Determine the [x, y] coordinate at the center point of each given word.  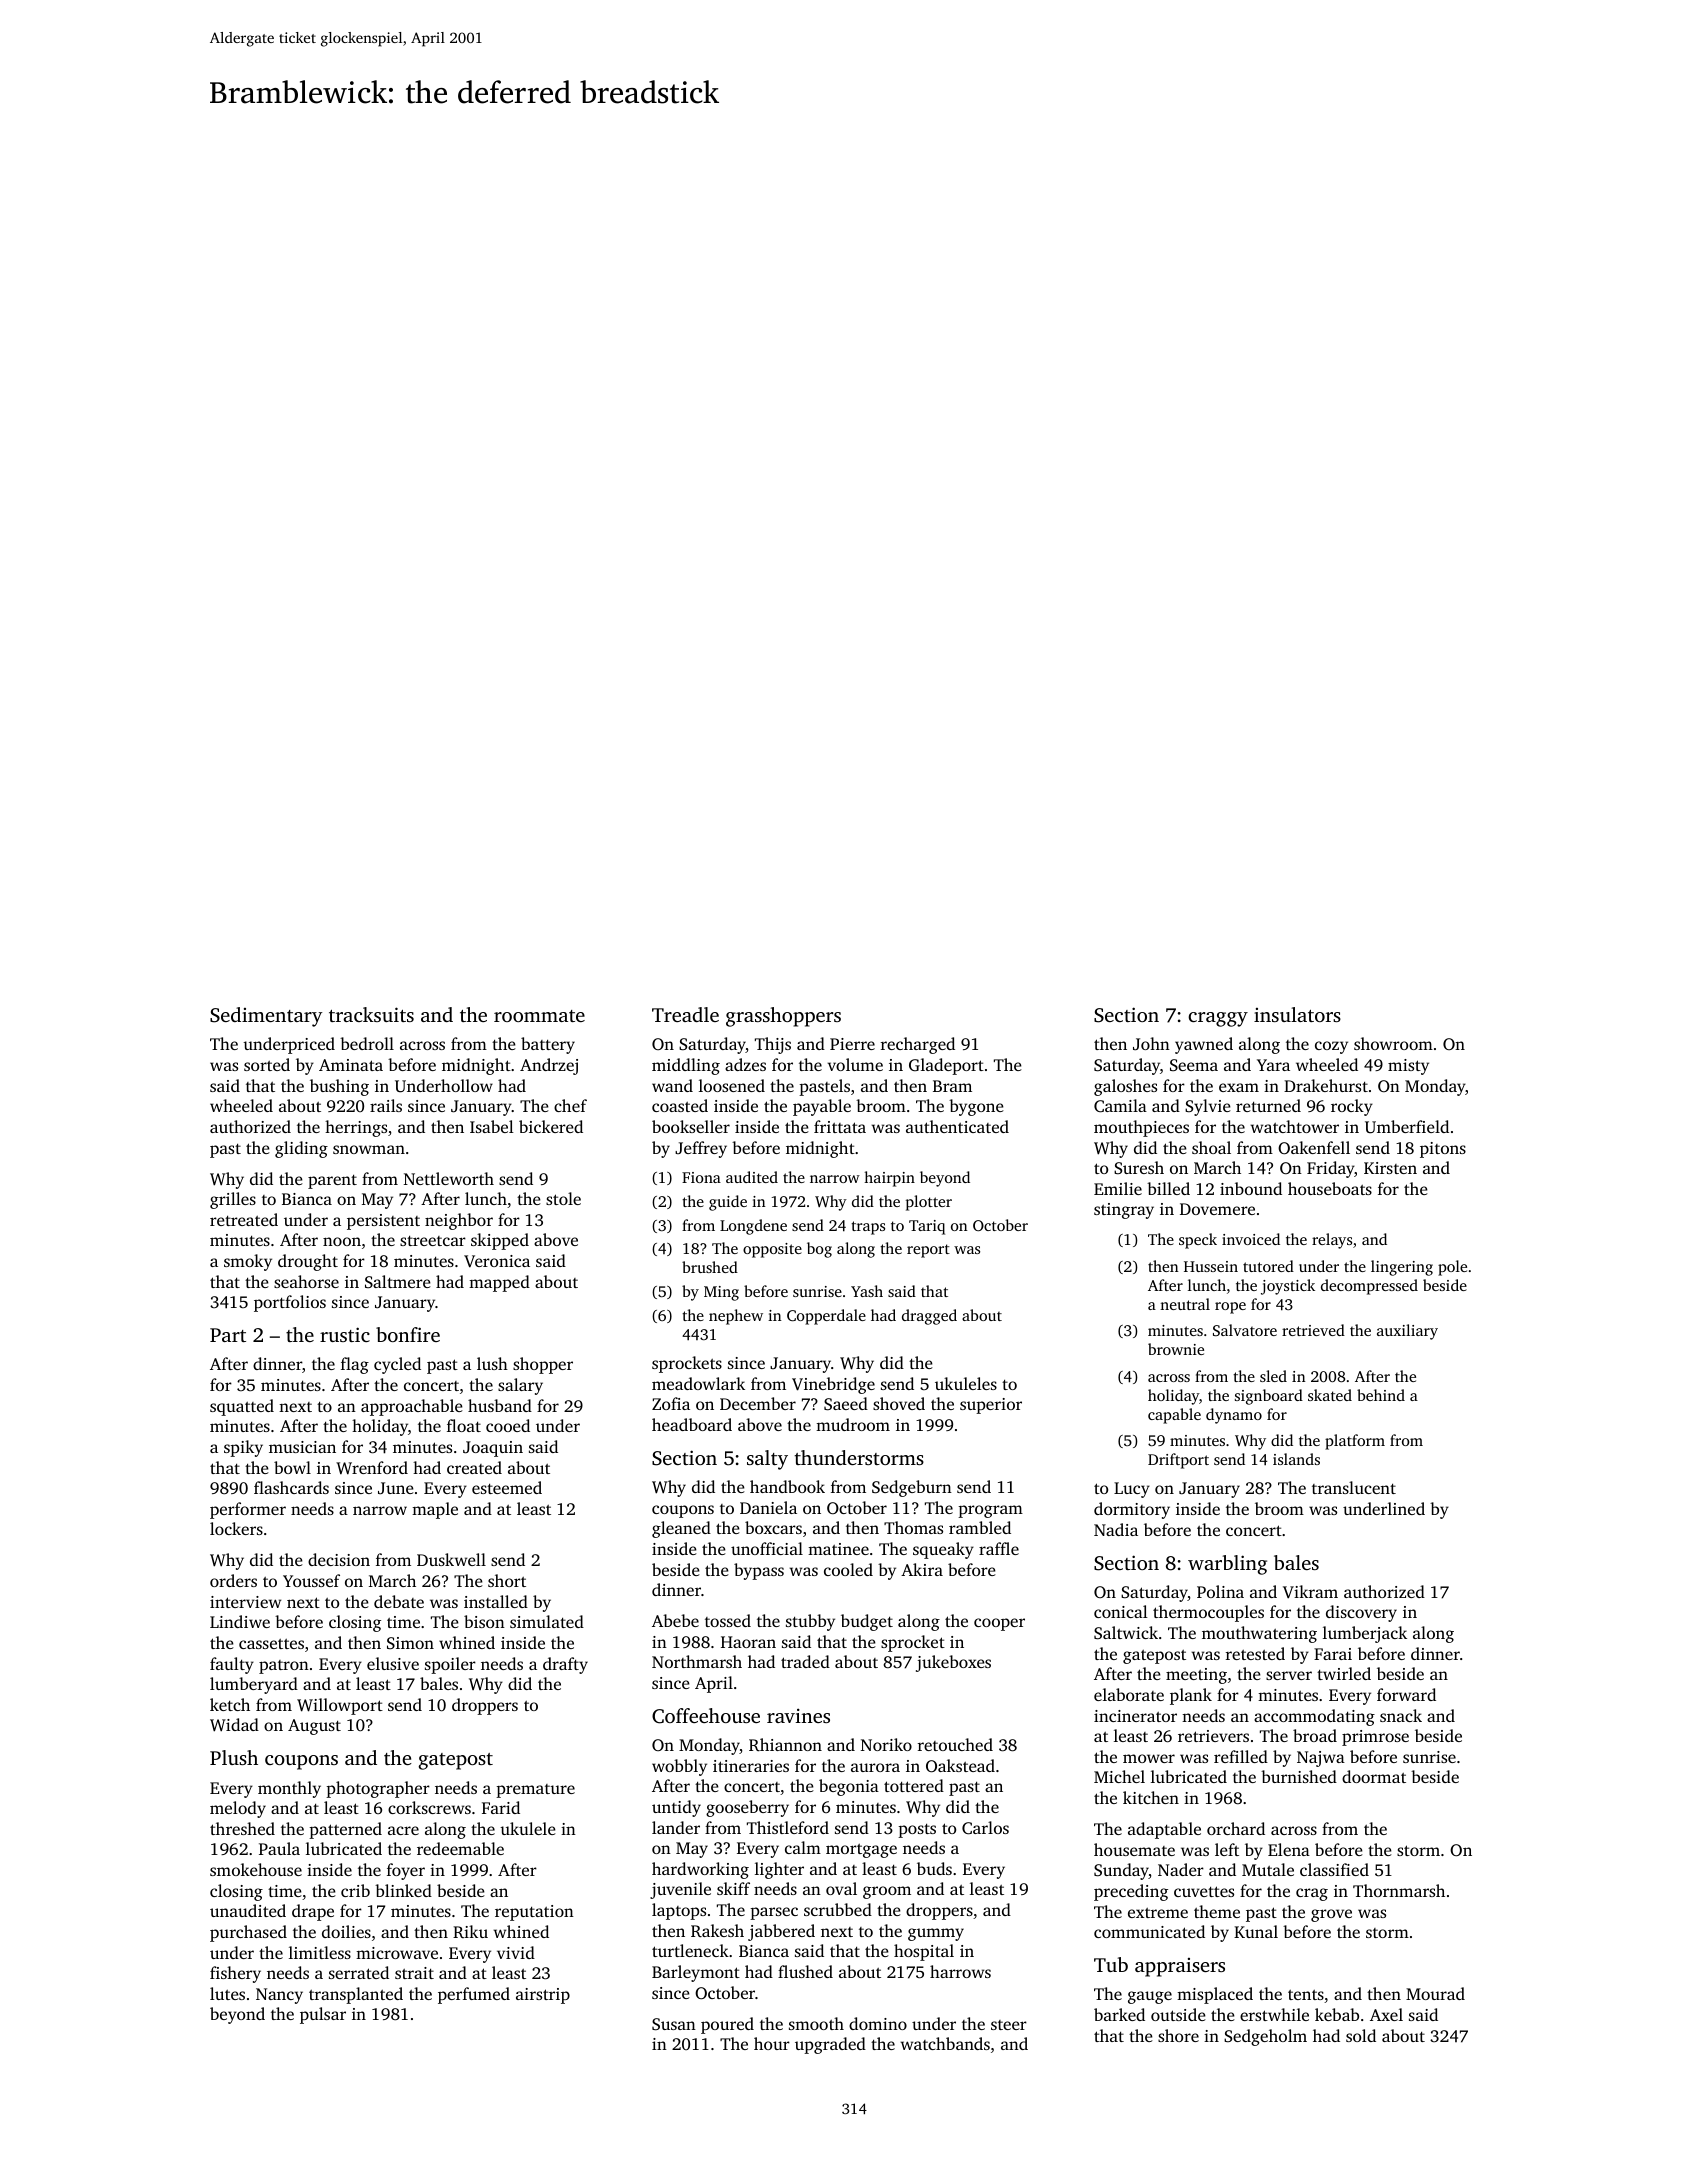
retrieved [1313, 1330]
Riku [470, 1931]
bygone [976, 1107]
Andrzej [549, 1066]
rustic [345, 1334]
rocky [1352, 1107]
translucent [1354, 1487]
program [990, 1511]
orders [233, 1580]
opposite [772, 1250]
